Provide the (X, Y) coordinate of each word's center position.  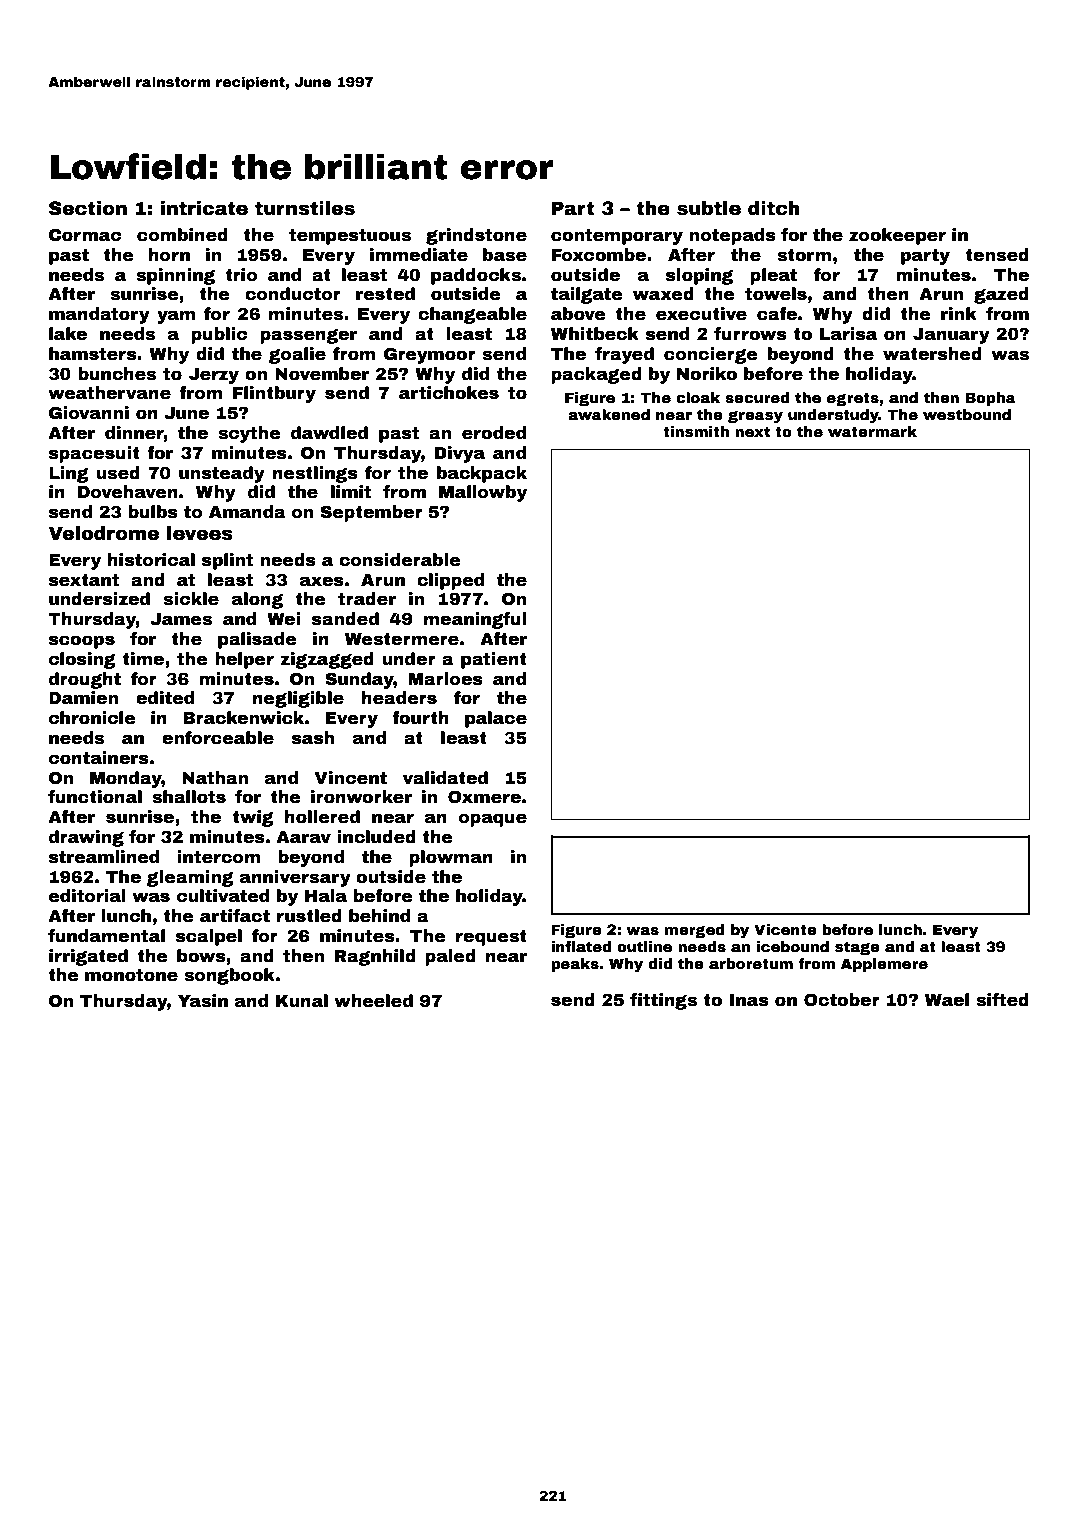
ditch (774, 208)
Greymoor (430, 355)
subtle (709, 208)
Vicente (785, 929)
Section (88, 208)
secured (757, 397)
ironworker (361, 797)
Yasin (203, 1001)
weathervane (109, 393)
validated (445, 778)
